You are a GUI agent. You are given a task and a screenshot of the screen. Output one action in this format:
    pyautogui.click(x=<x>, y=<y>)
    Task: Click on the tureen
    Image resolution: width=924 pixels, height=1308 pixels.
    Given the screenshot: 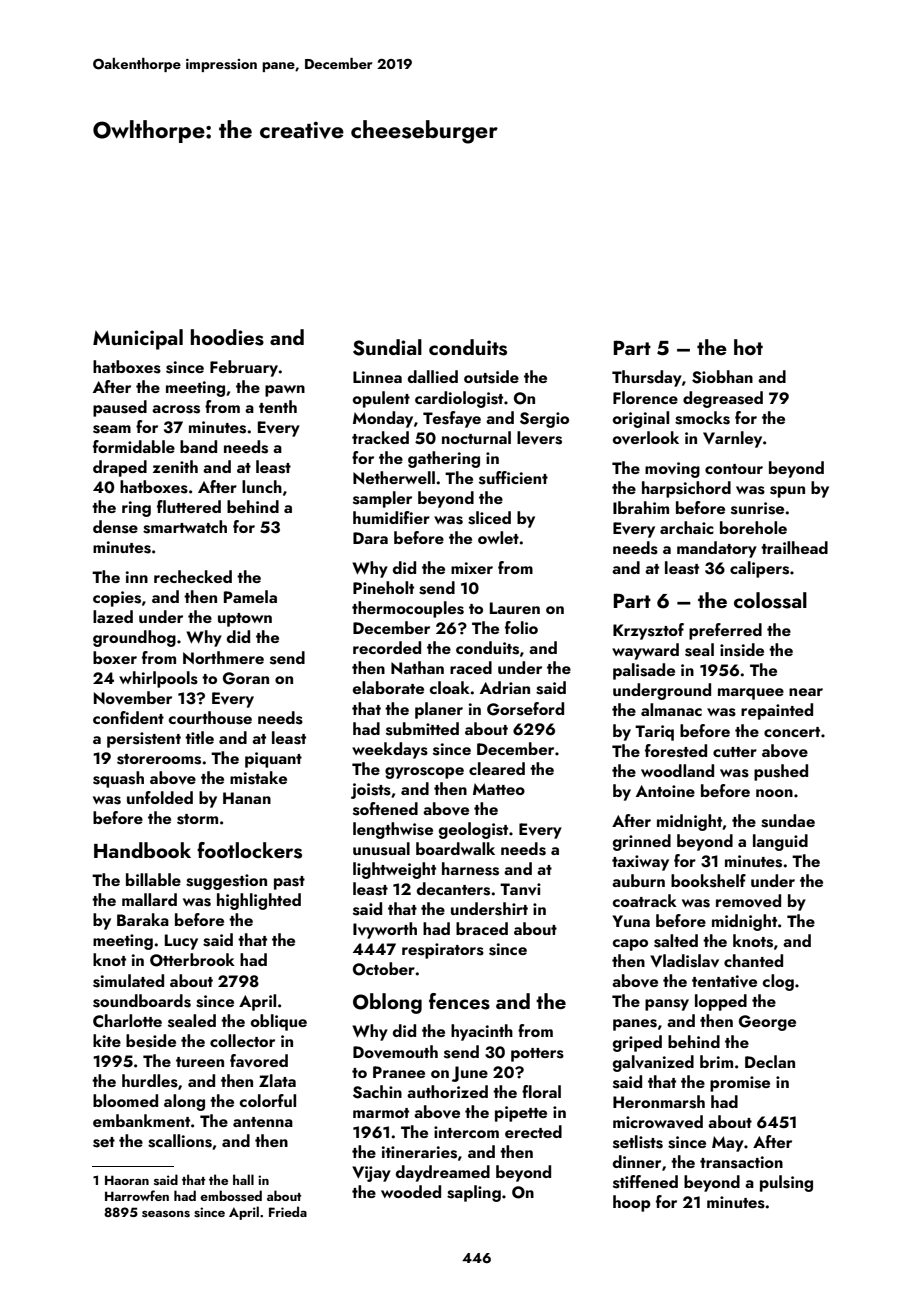 What is the action you would take?
    pyautogui.click(x=200, y=1062)
